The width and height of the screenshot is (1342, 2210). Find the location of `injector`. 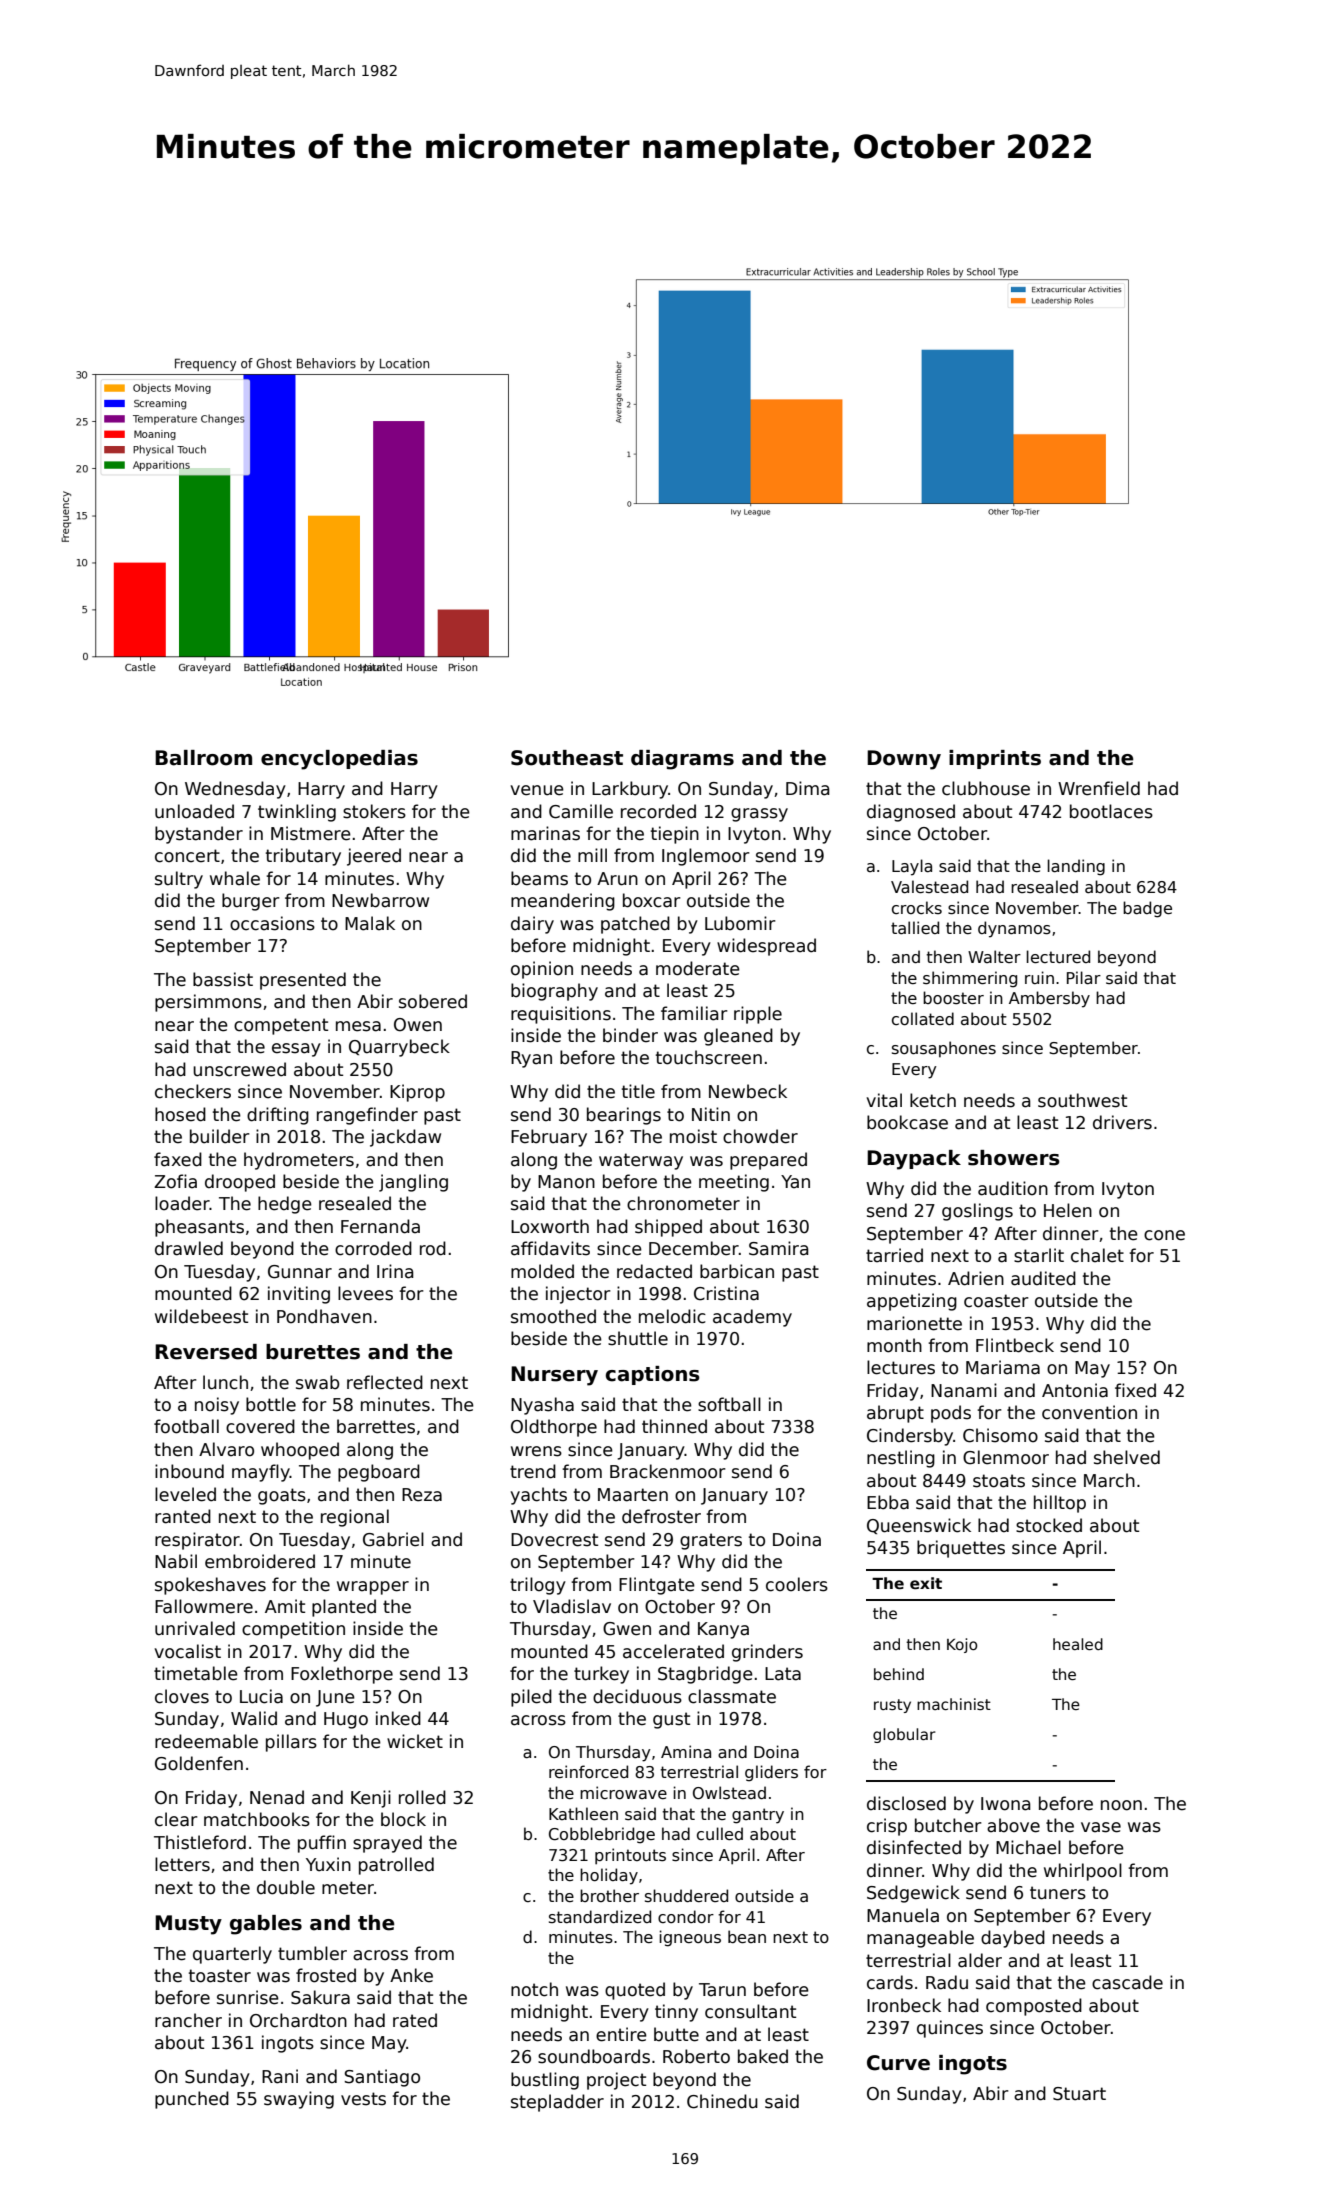

injector is located at coordinates (578, 1295).
